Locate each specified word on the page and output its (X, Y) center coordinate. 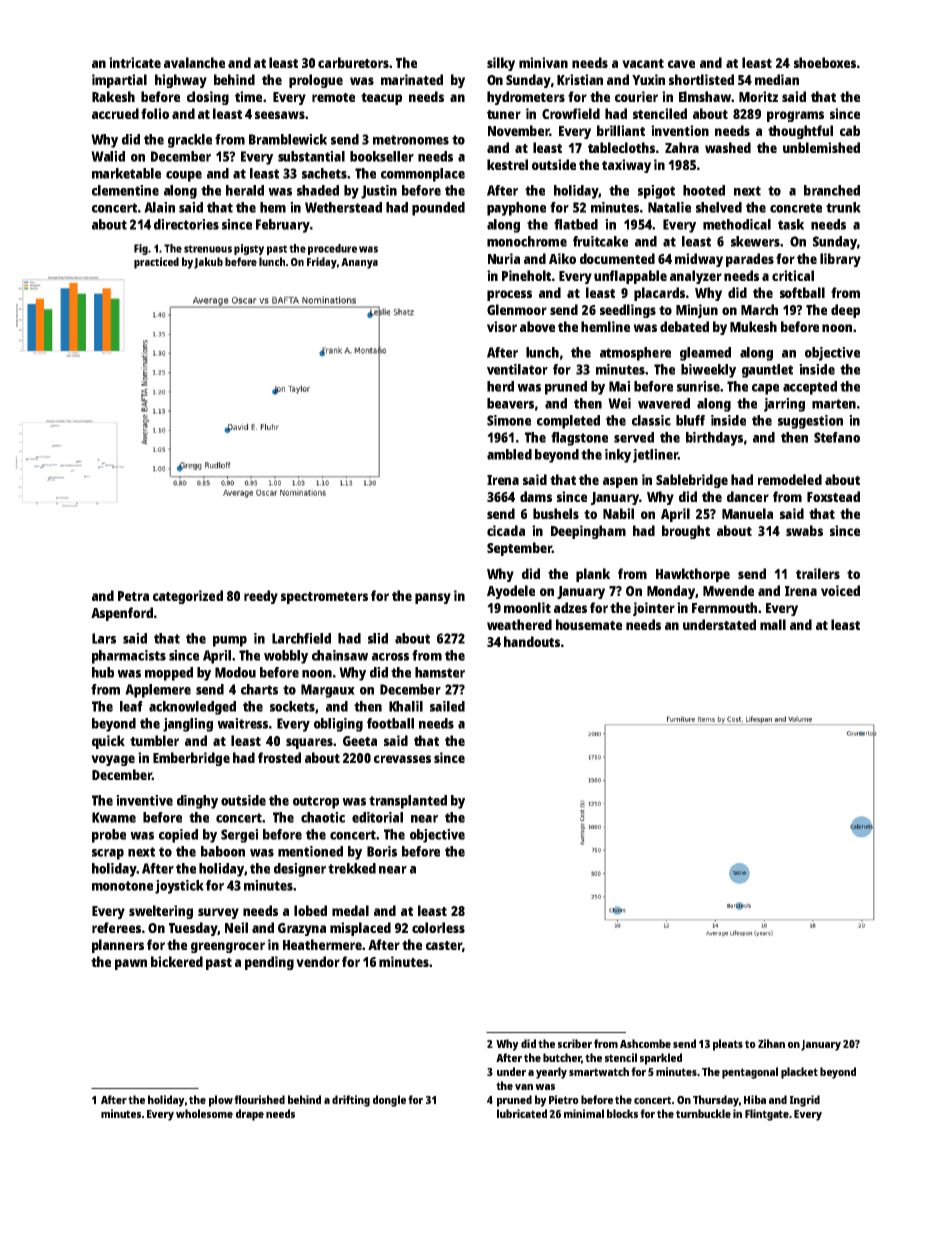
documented (617, 258)
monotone (122, 886)
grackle (190, 141)
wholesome (204, 1113)
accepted (810, 388)
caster (444, 945)
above (537, 326)
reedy (261, 597)
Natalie (669, 207)
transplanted (408, 802)
